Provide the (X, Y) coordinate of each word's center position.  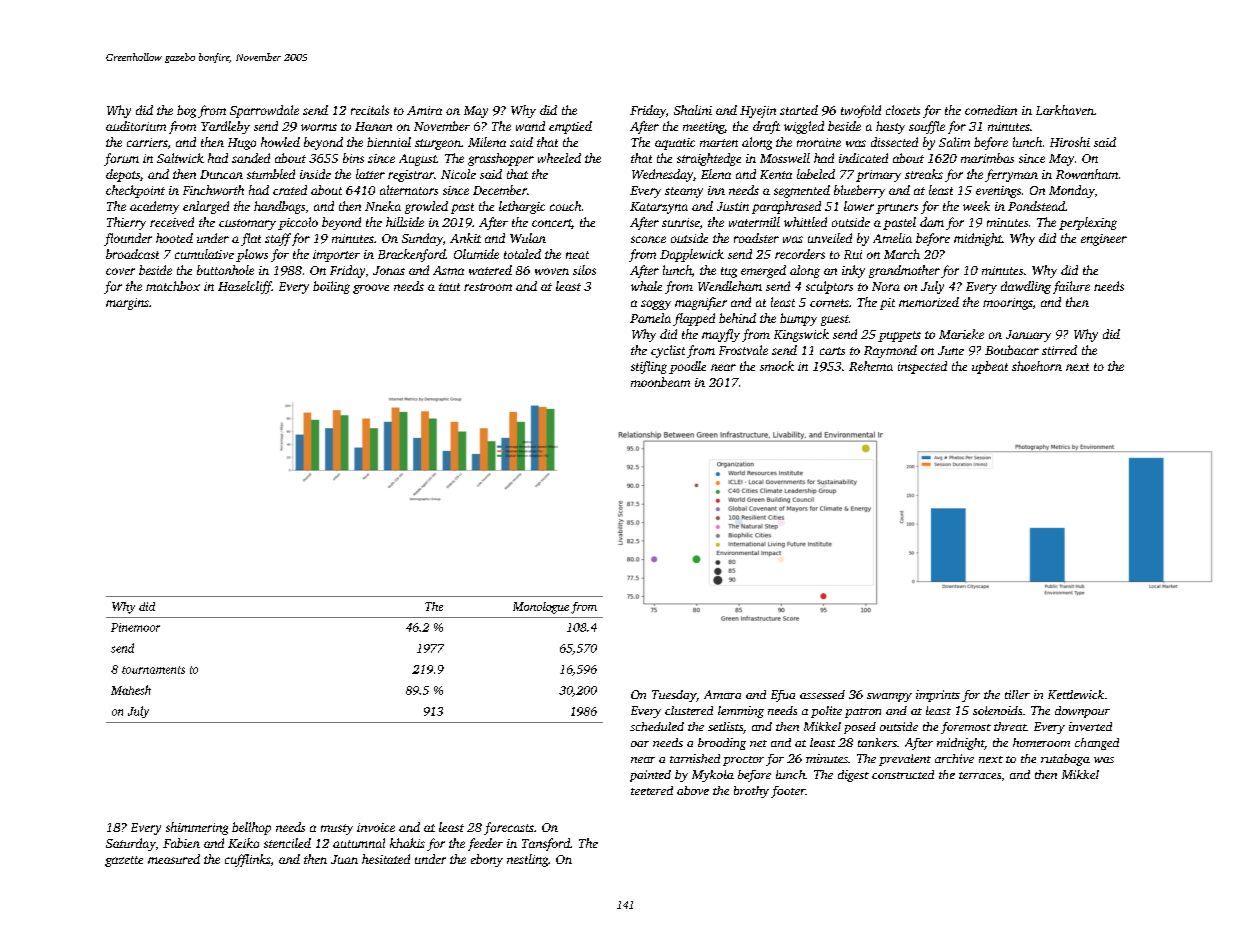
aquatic (675, 144)
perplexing (1088, 223)
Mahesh (131, 690)
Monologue (541, 608)
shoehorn (1037, 366)
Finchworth (213, 190)
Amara (722, 694)
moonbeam (660, 382)
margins (127, 304)
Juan (344, 859)
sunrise (681, 222)
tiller (1017, 694)
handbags (279, 207)
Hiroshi (1070, 142)
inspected (922, 367)
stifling (649, 367)
